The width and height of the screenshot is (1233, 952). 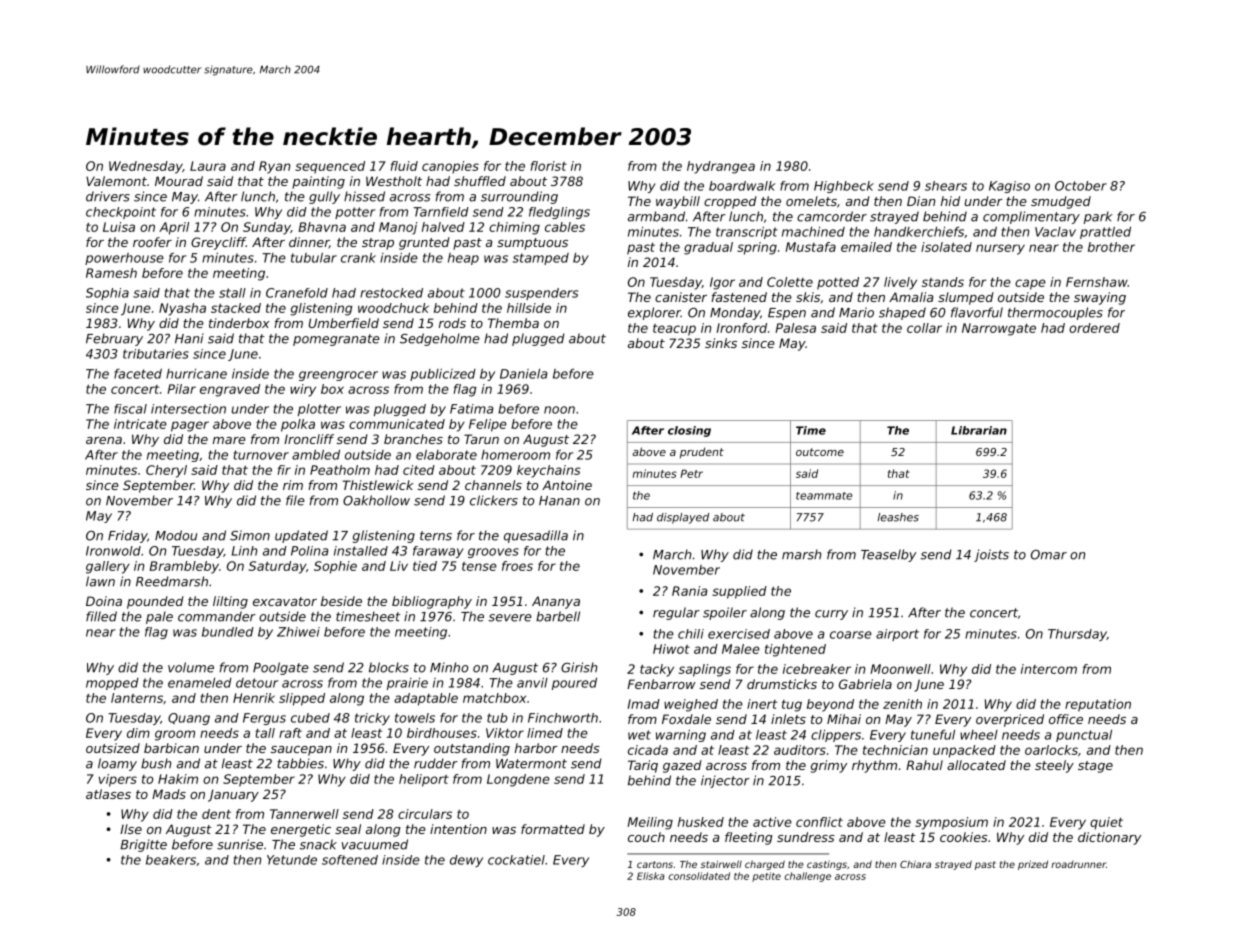 What do you see at coordinates (721, 167) in the screenshot?
I see `hydrangea` at bounding box center [721, 167].
